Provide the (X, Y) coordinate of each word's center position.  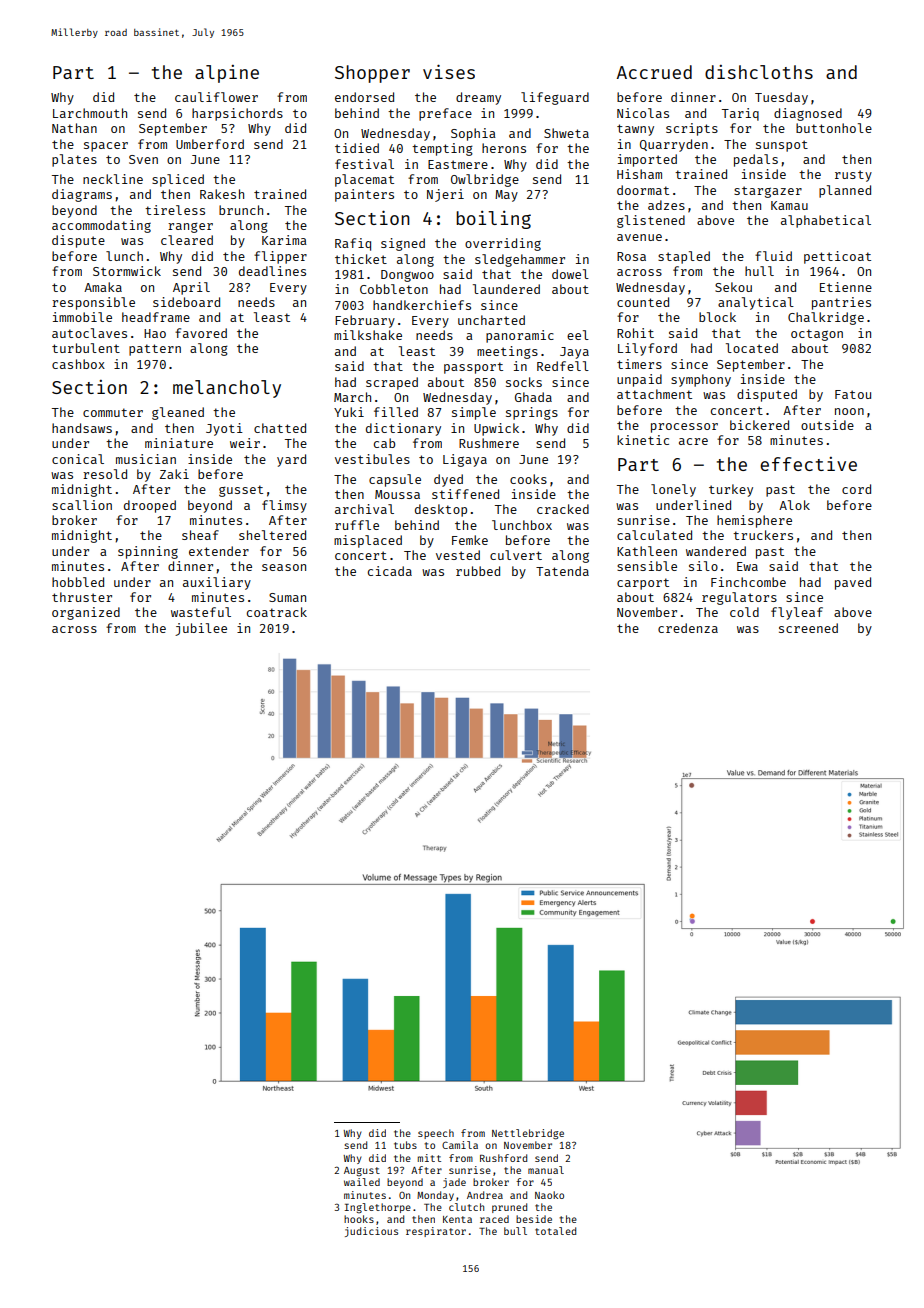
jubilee (201, 629)
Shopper (372, 74)
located (752, 348)
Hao (155, 333)
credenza (688, 628)
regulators (739, 598)
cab (384, 443)
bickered (759, 425)
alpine (227, 74)
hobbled (78, 582)
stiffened (465, 494)
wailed (362, 1182)
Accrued (654, 72)
